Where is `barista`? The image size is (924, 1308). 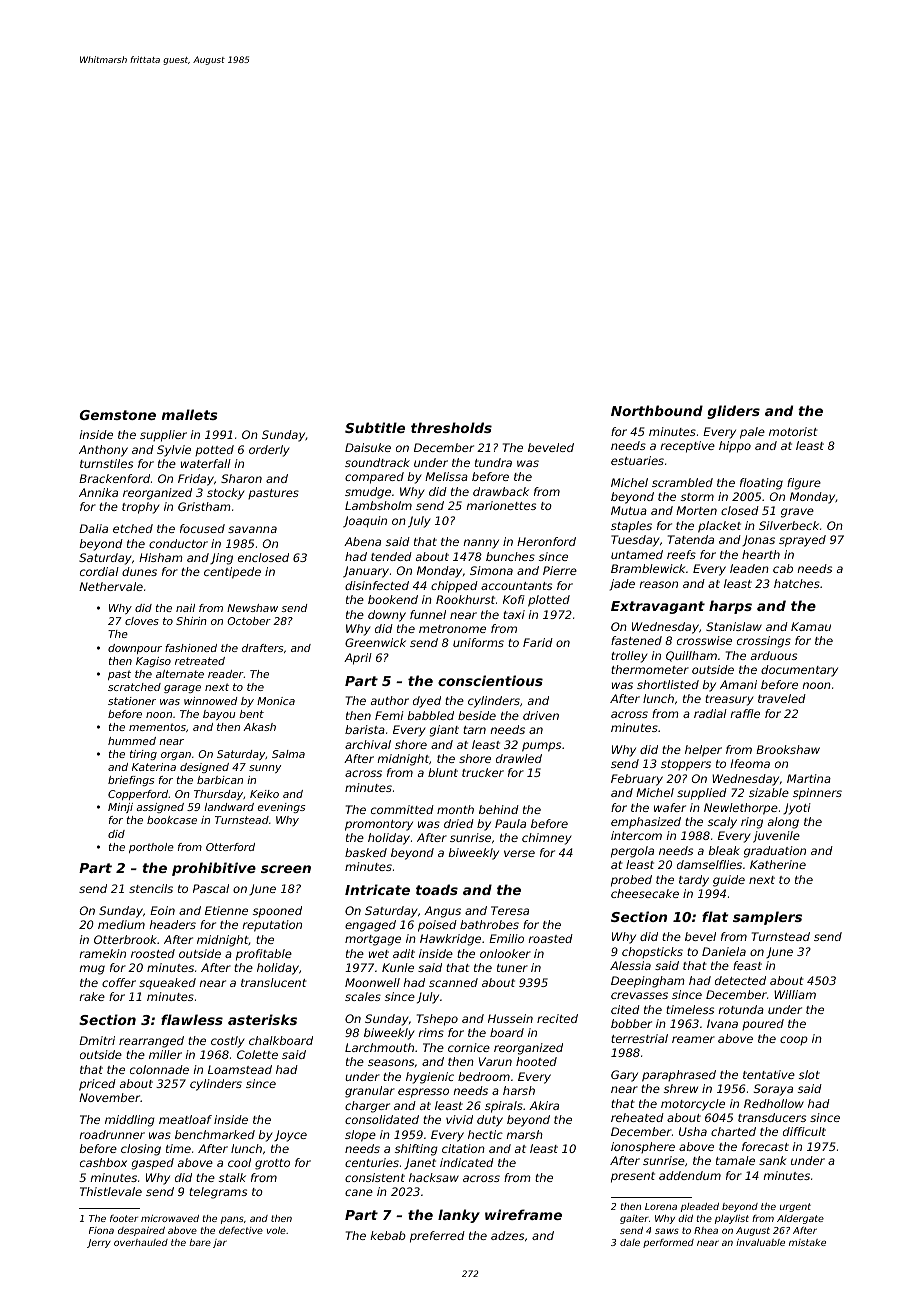
barista is located at coordinates (365, 729).
